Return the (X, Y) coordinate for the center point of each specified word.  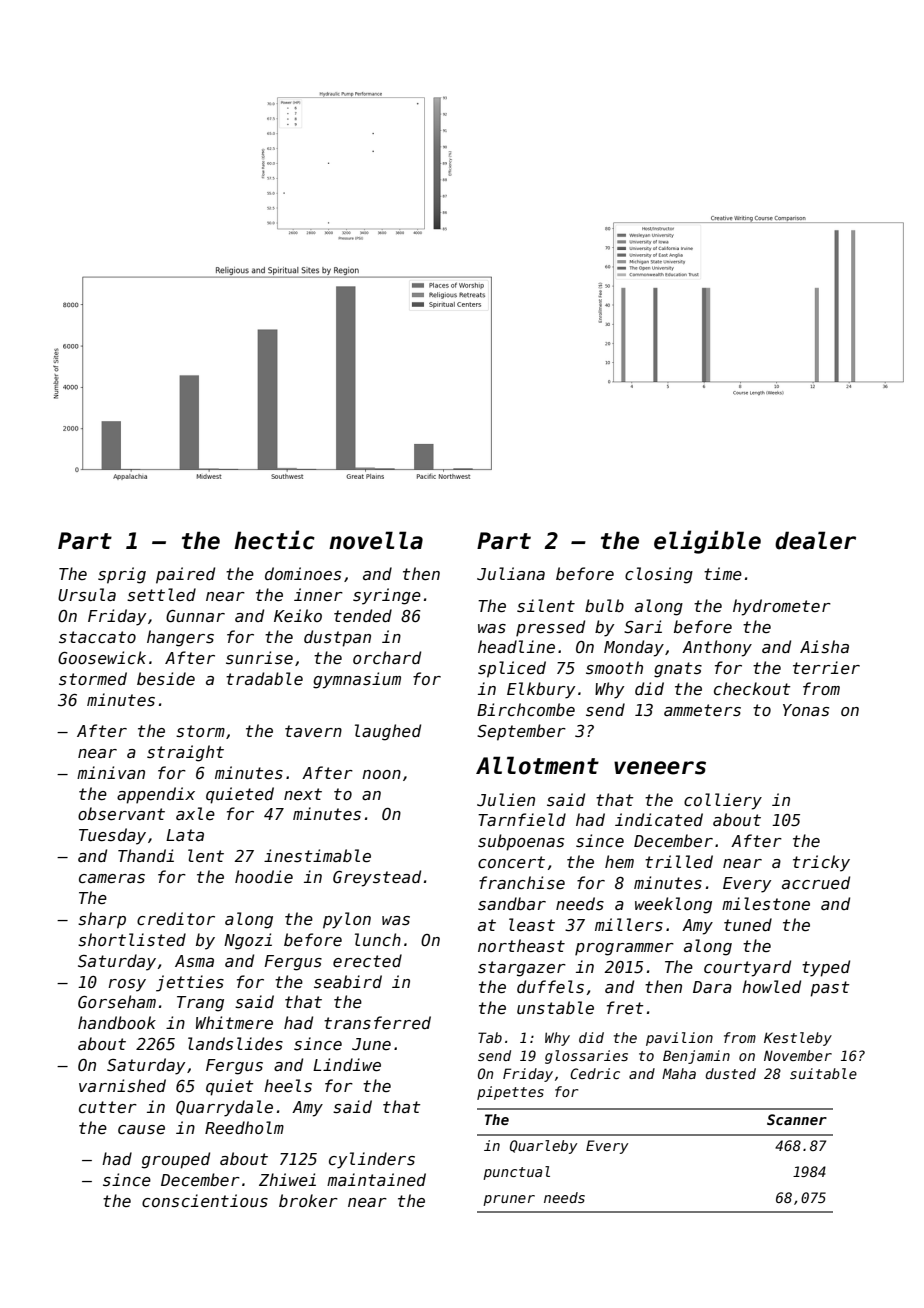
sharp (102, 920)
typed (826, 968)
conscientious (205, 1201)
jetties (190, 983)
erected (367, 961)
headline (516, 646)
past (830, 989)
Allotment (537, 765)
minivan (111, 772)
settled (161, 595)
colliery (723, 801)
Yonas (806, 710)
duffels (550, 986)
